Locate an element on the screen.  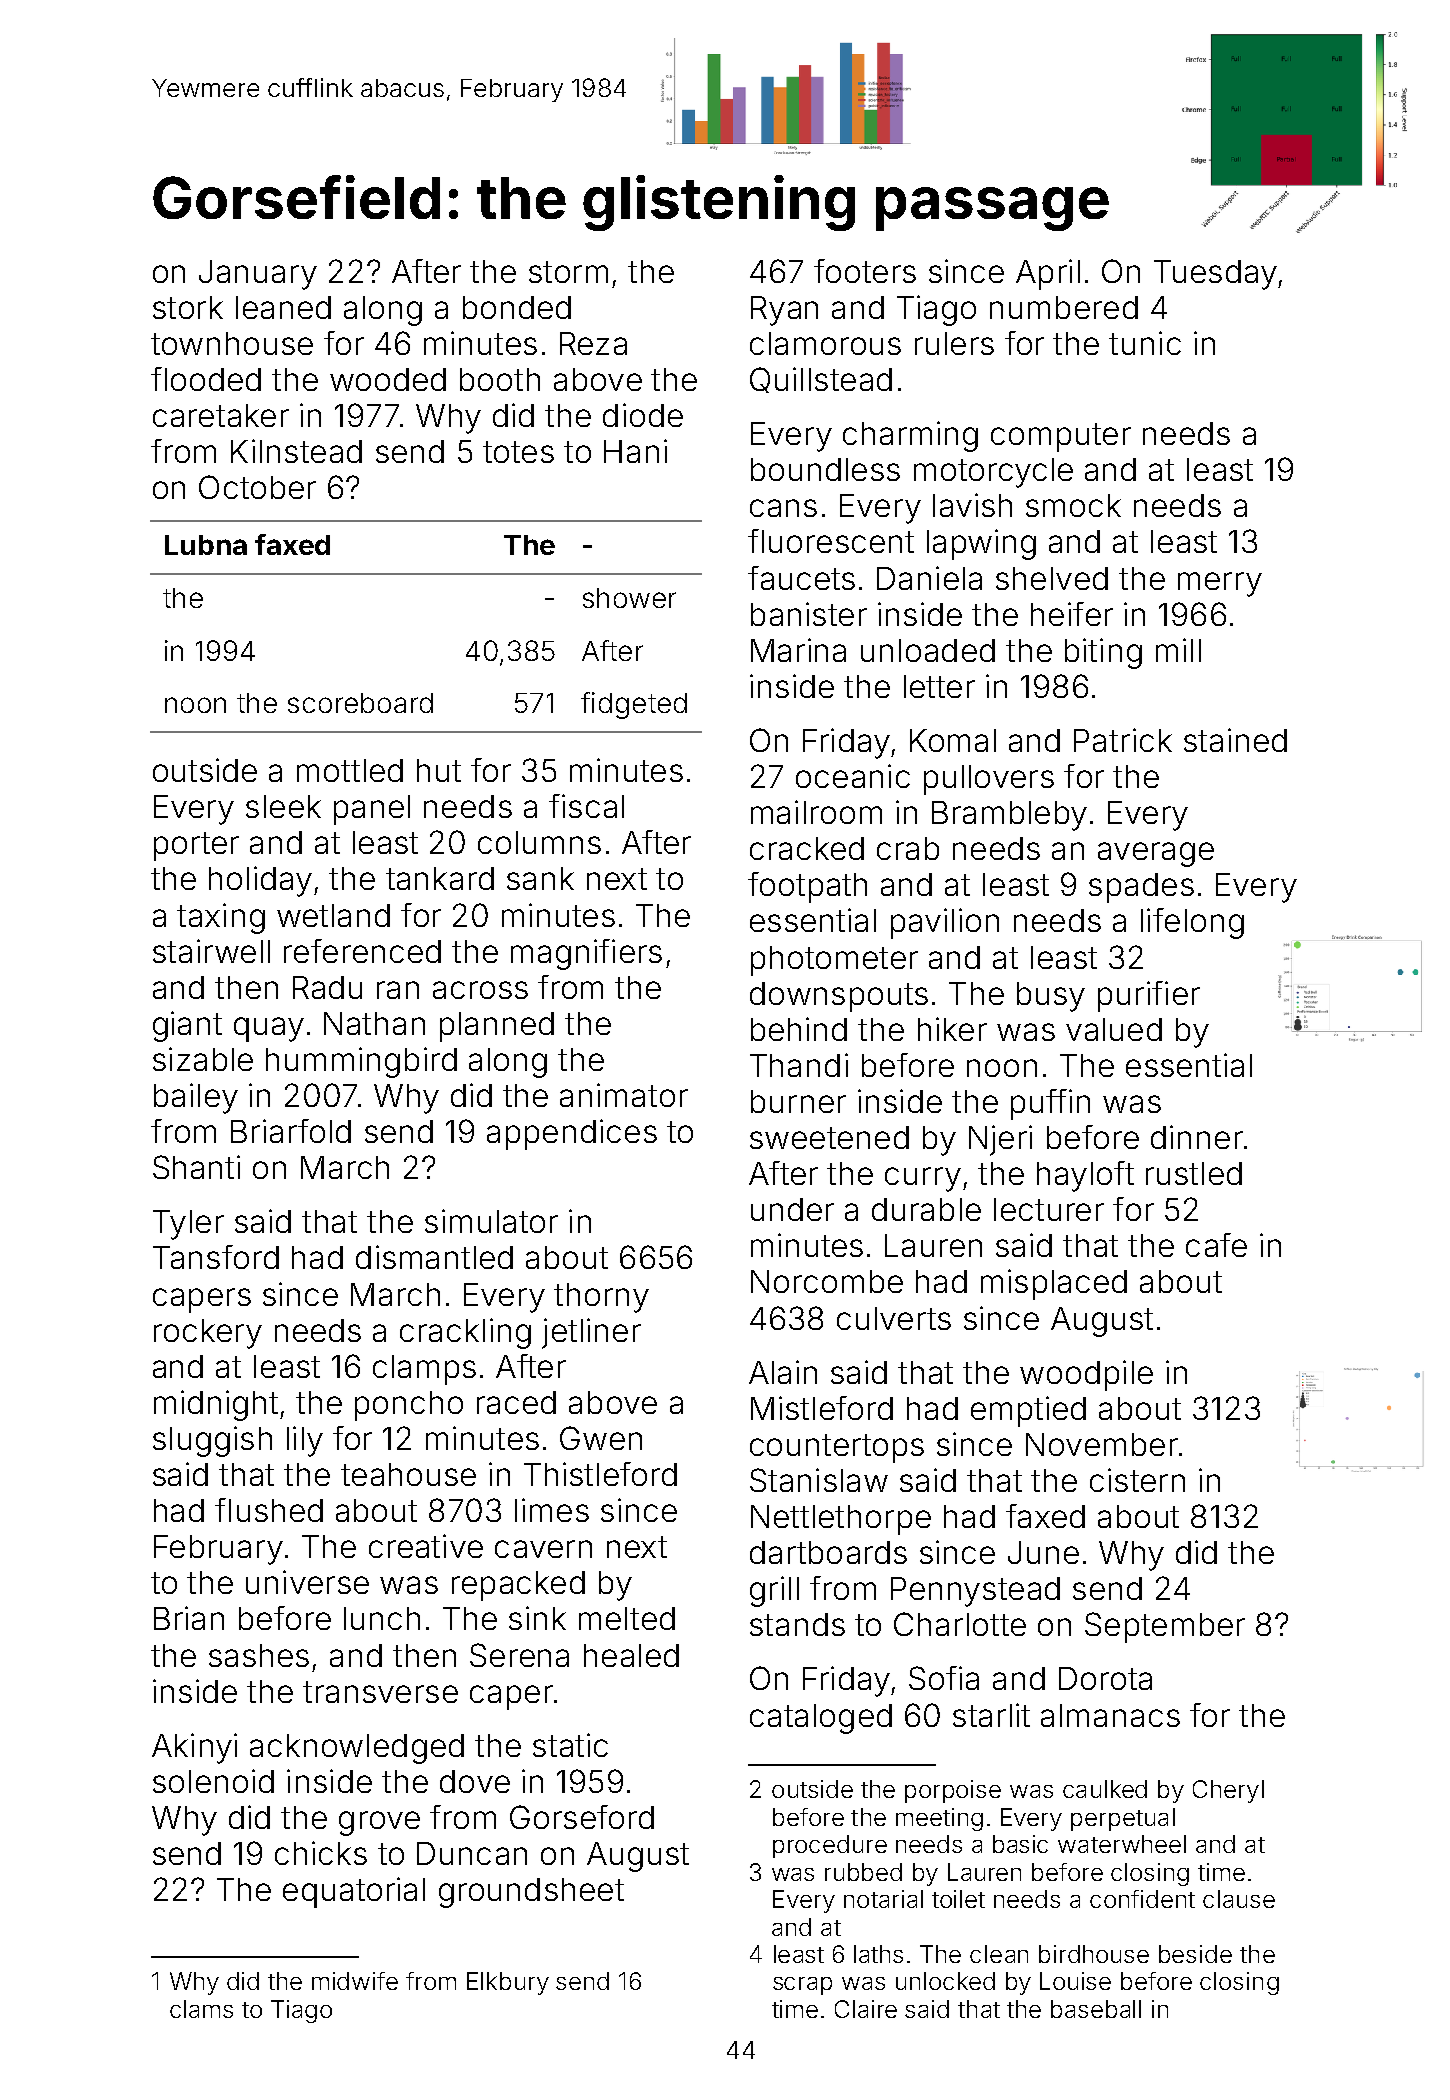
baseball is located at coordinates (1096, 2009).
